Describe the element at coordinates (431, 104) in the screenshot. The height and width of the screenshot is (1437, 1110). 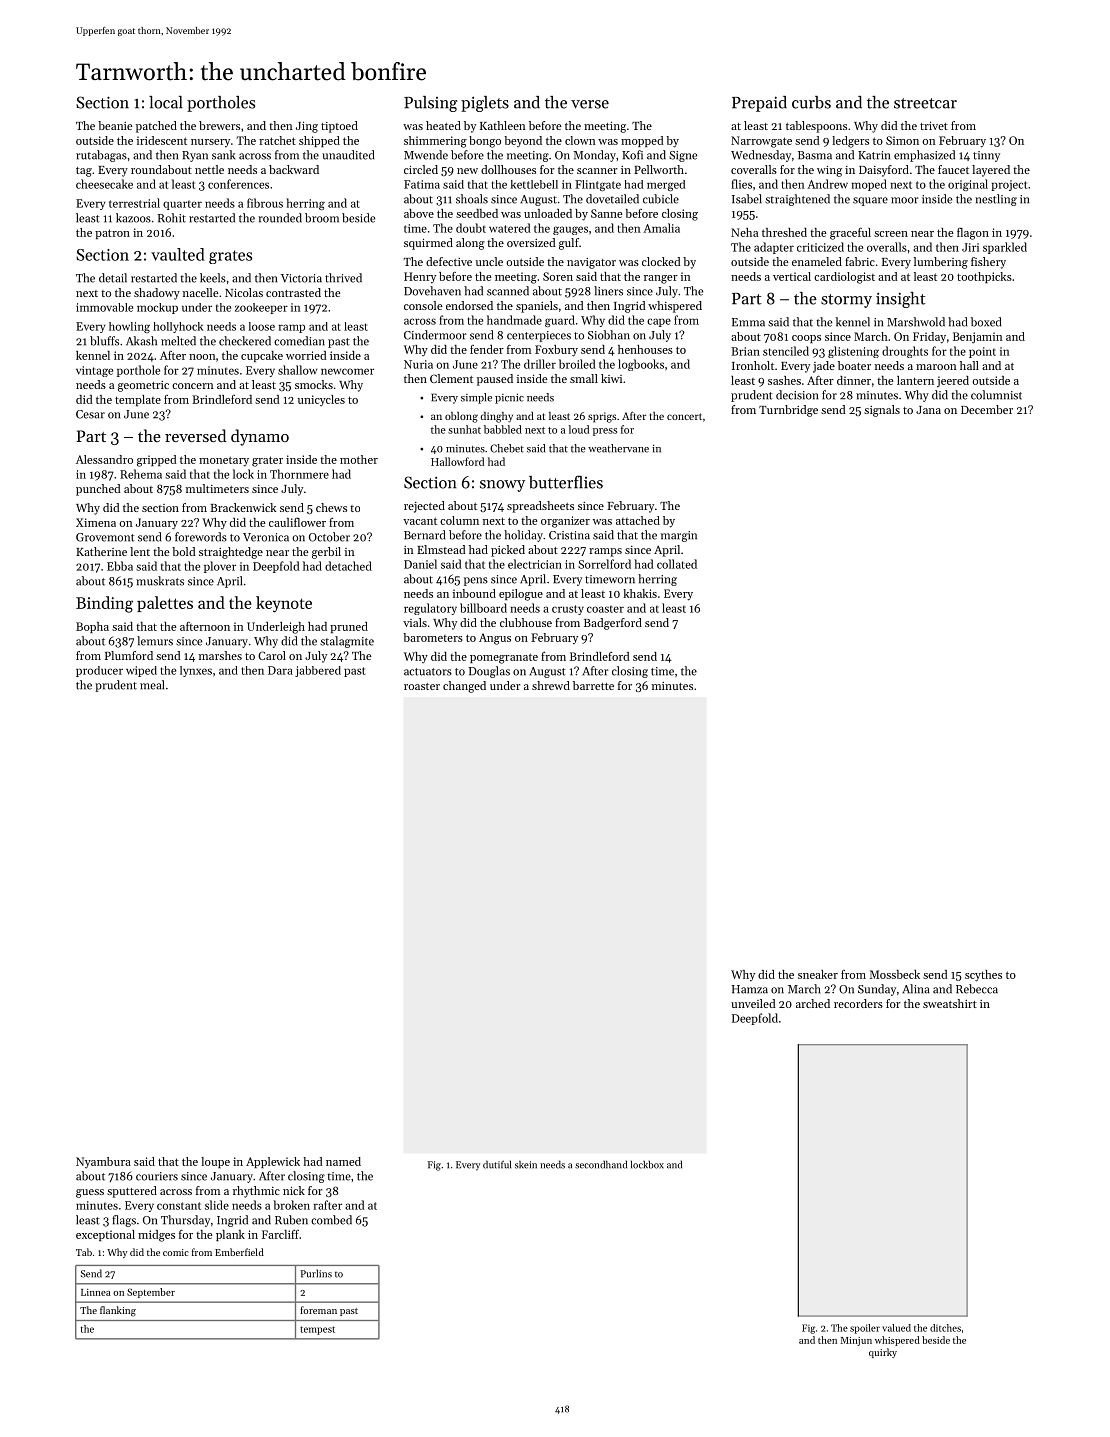
I see `Pulsing` at that location.
